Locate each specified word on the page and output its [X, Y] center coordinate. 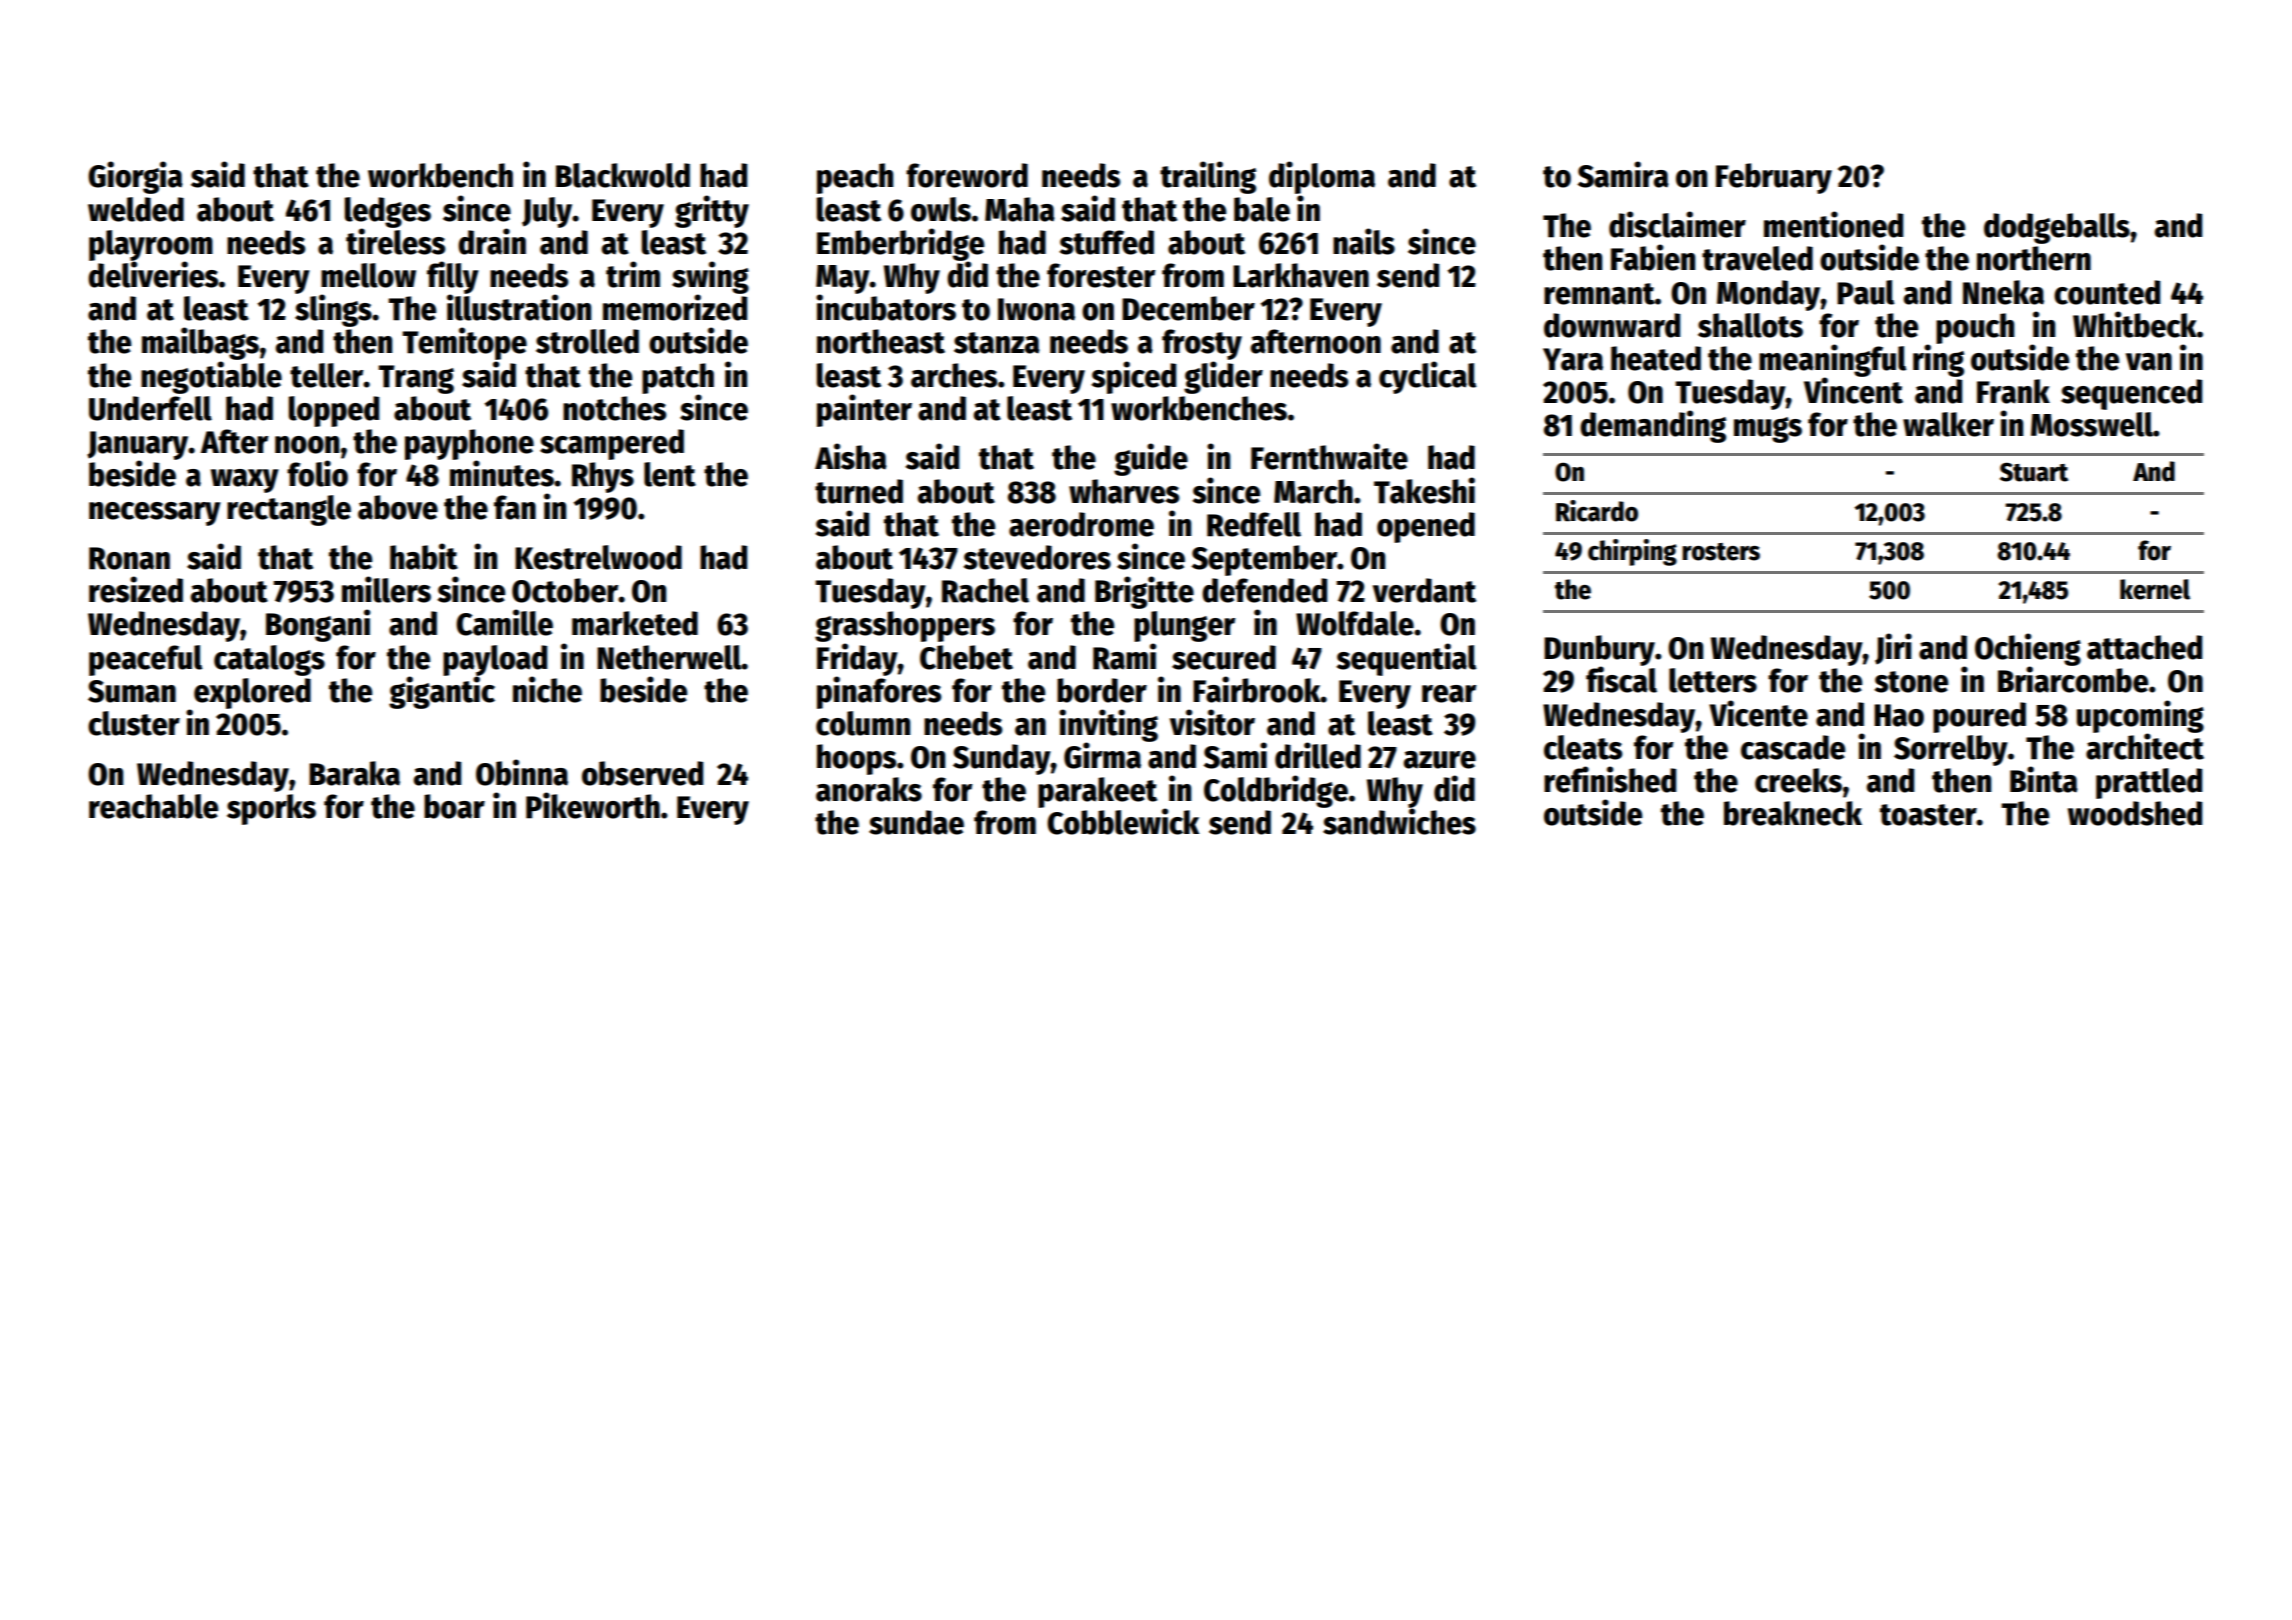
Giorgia [135, 177]
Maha [1020, 209]
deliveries [153, 274]
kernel [2155, 589]
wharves [1124, 491]
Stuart [2034, 472]
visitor [1212, 722]
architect [2145, 746]
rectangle [289, 510]
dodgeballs [2057, 228]
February [1774, 178]
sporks [271, 809]
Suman [132, 691]
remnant [1599, 294]
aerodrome [1081, 524]
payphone [469, 444]
